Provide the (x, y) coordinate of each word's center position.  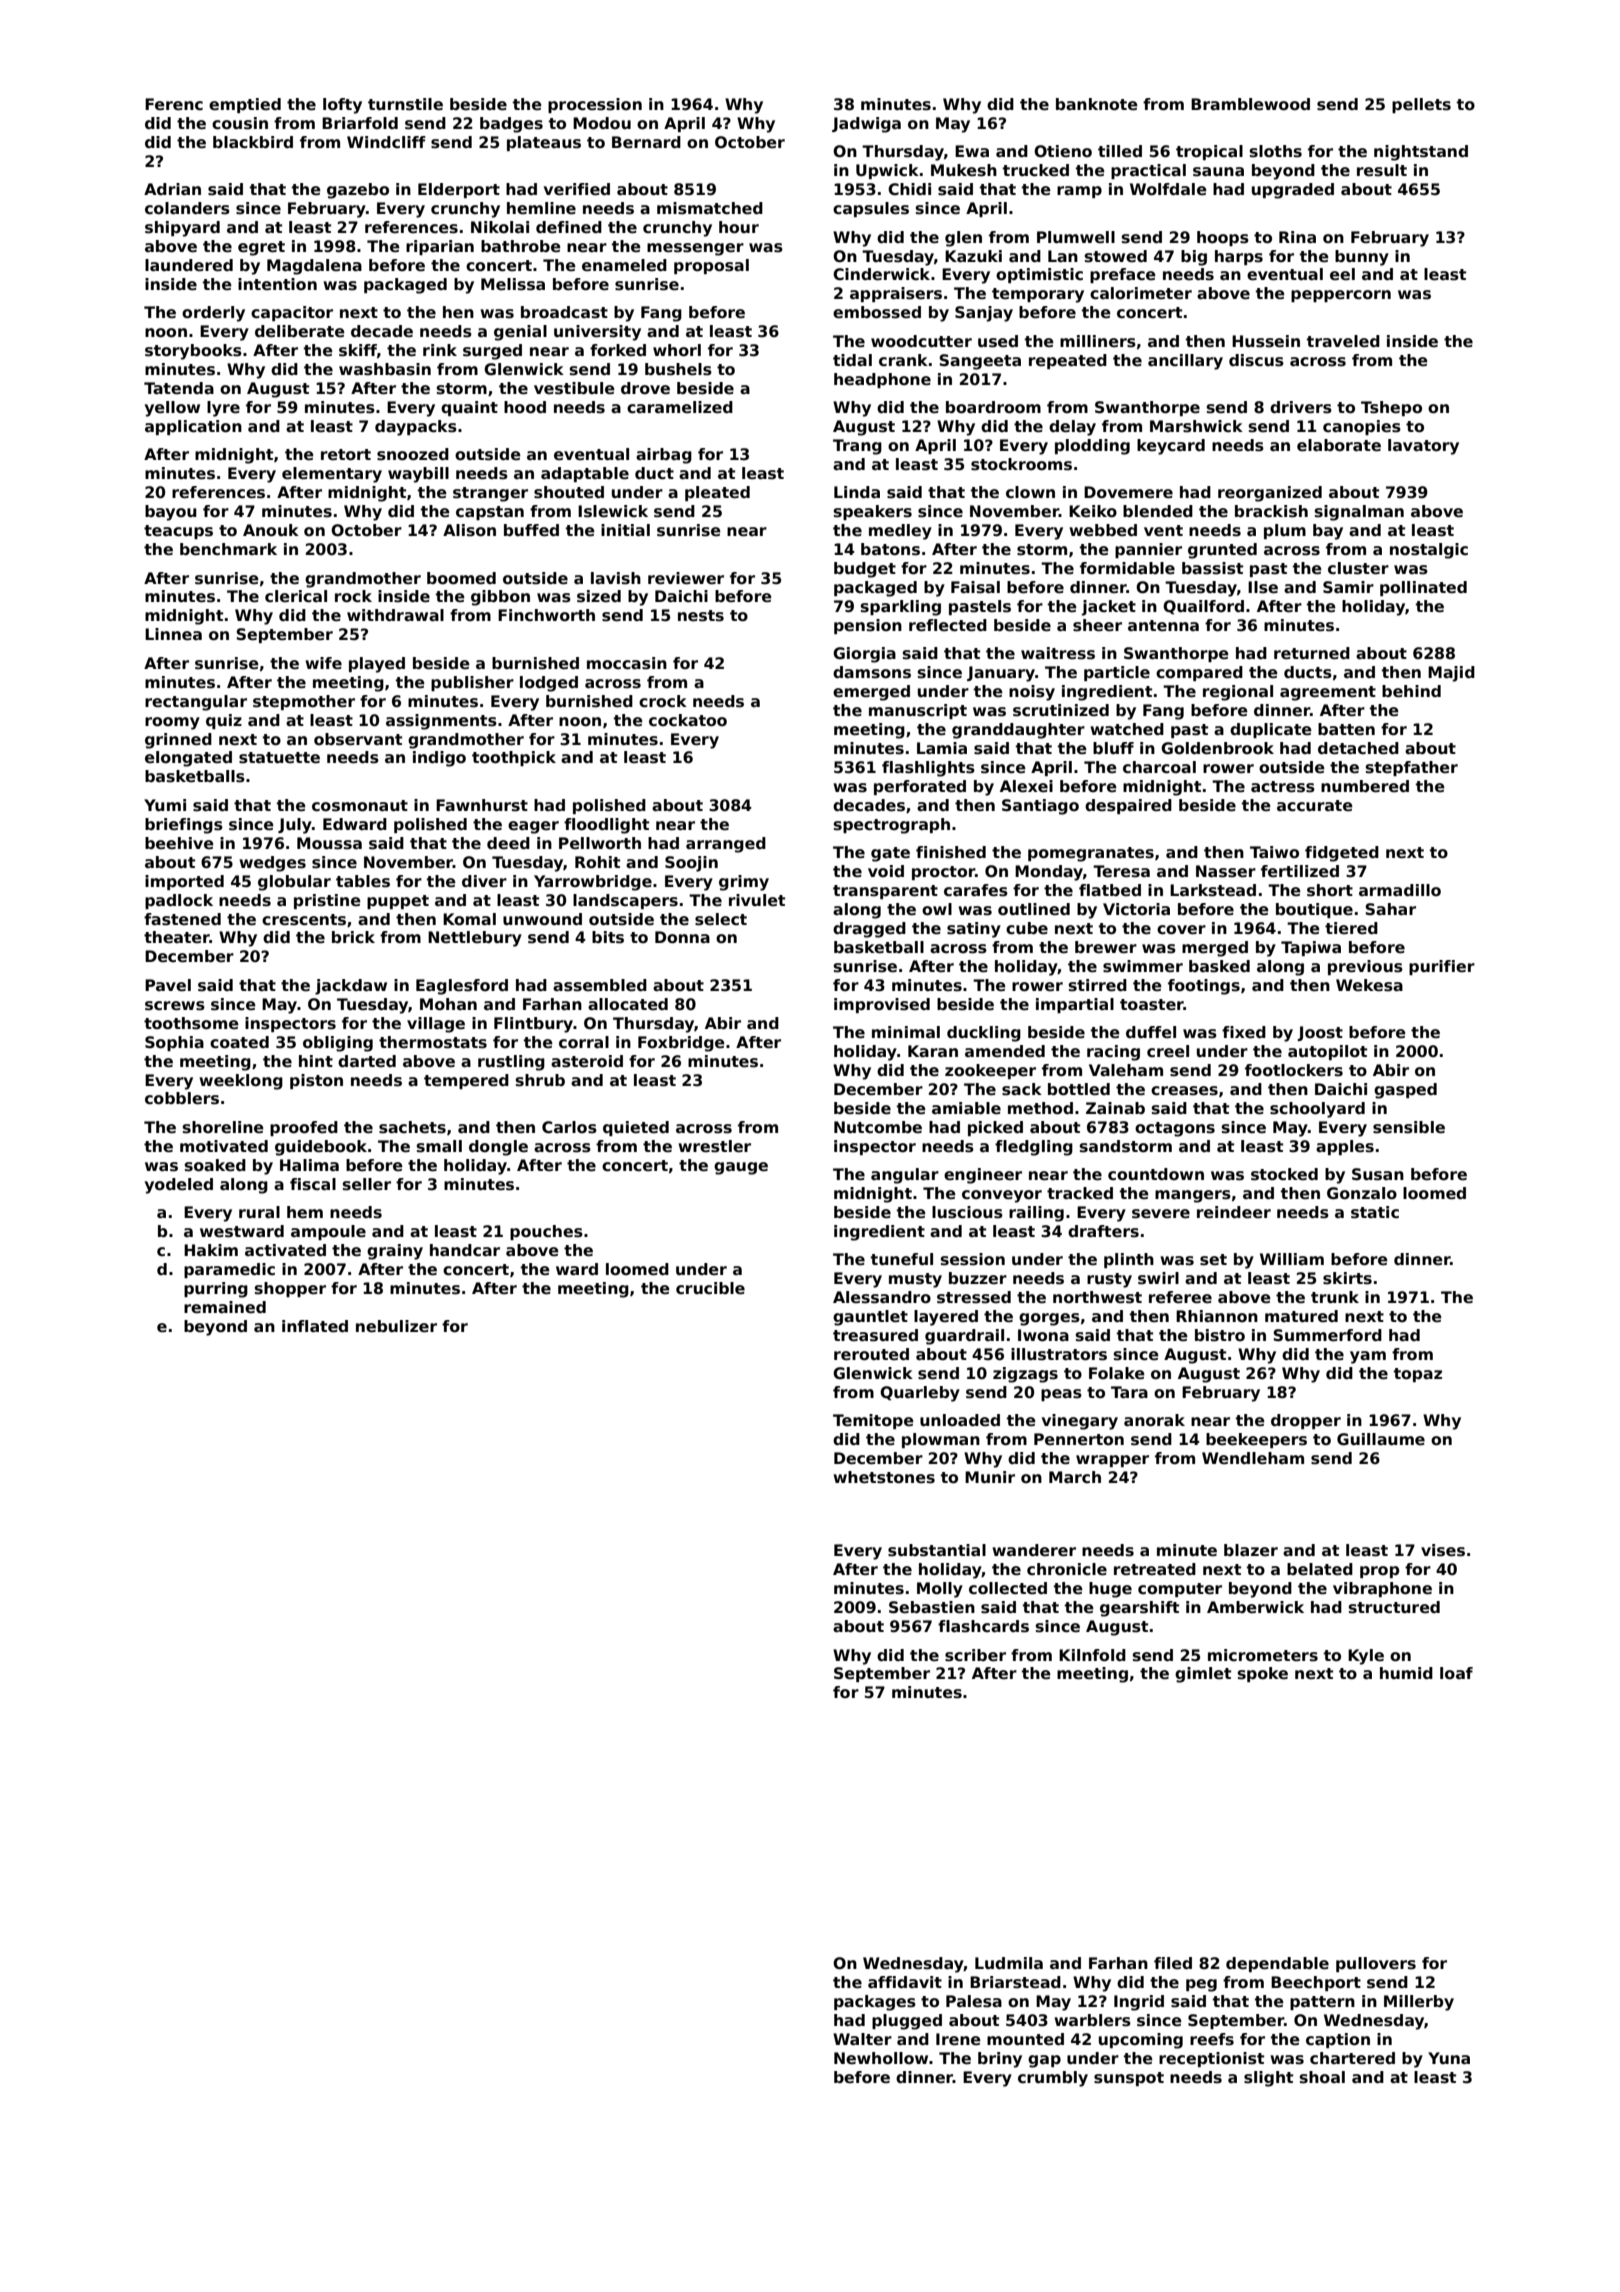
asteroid (587, 1061)
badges (511, 125)
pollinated (1423, 588)
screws (175, 1006)
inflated (315, 1326)
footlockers (1294, 1070)
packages (875, 2003)
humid (1406, 1673)
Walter (862, 2039)
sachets (412, 1127)
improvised (882, 1005)
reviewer (686, 578)
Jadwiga (866, 125)
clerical (296, 596)
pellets (1421, 105)
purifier (1442, 967)
